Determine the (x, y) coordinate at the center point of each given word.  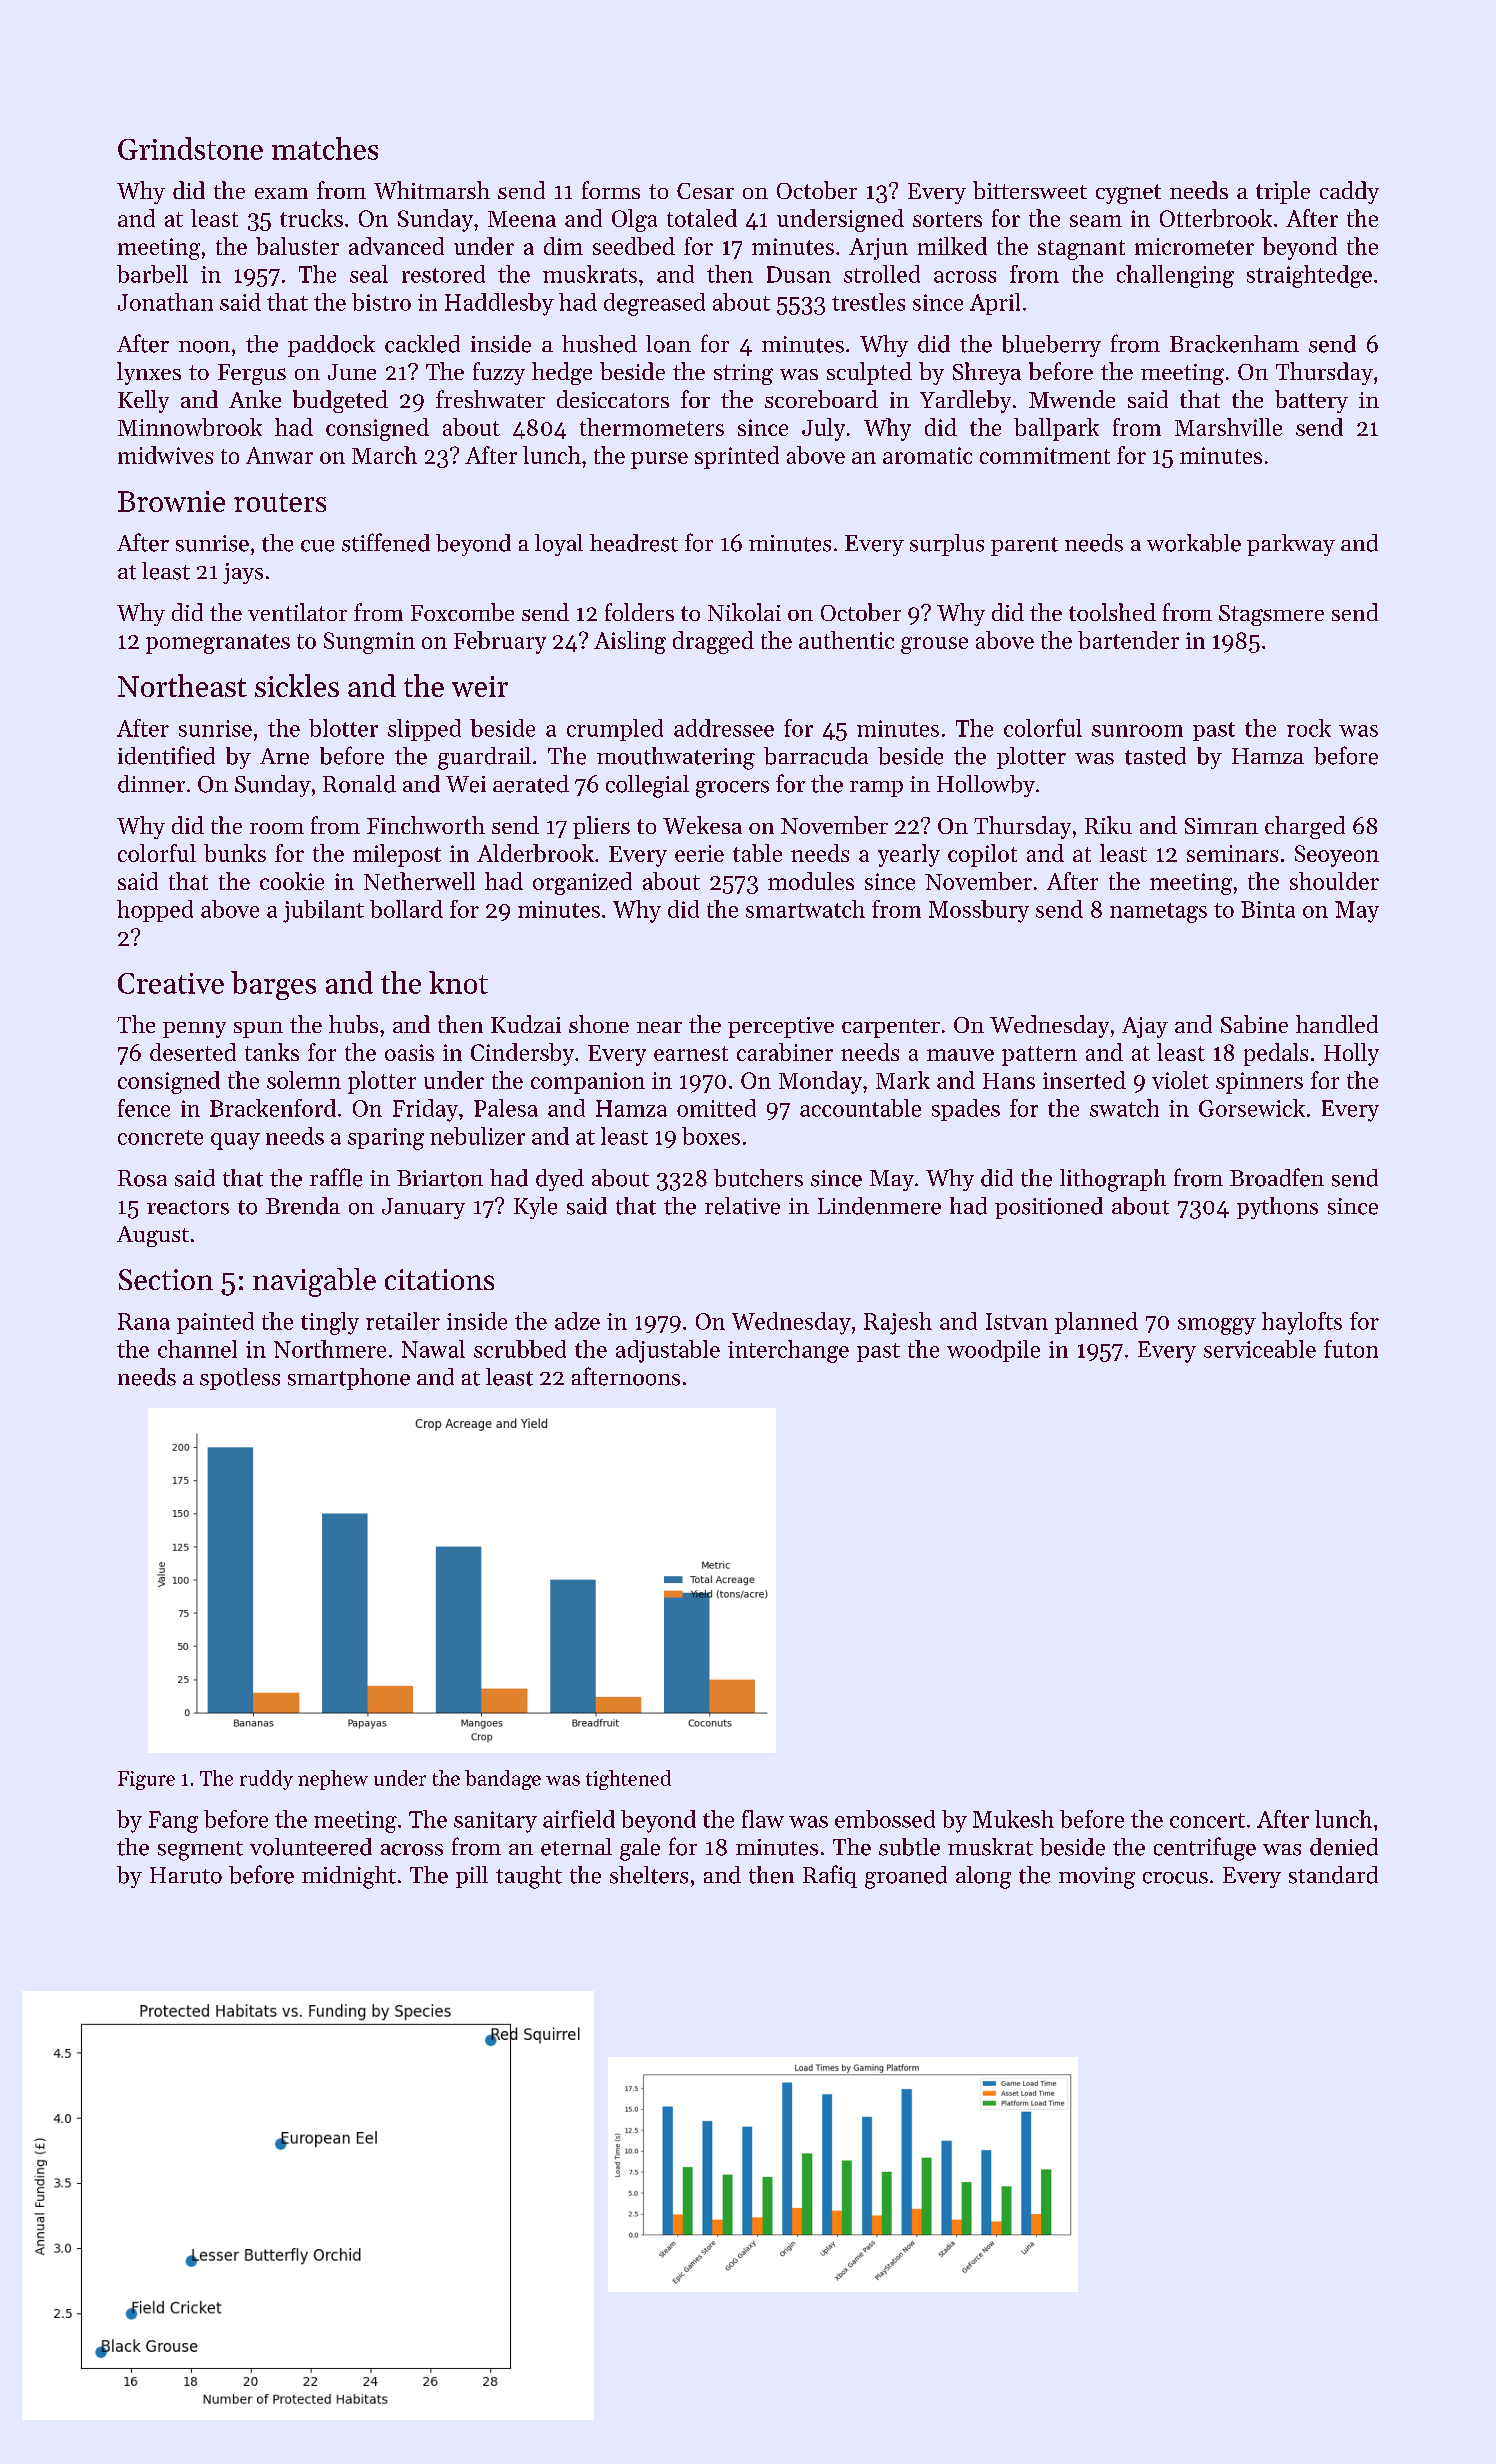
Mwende (1072, 399)
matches (325, 148)
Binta (1268, 909)
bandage (503, 1780)
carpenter (891, 1028)
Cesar (705, 191)
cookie (292, 881)
